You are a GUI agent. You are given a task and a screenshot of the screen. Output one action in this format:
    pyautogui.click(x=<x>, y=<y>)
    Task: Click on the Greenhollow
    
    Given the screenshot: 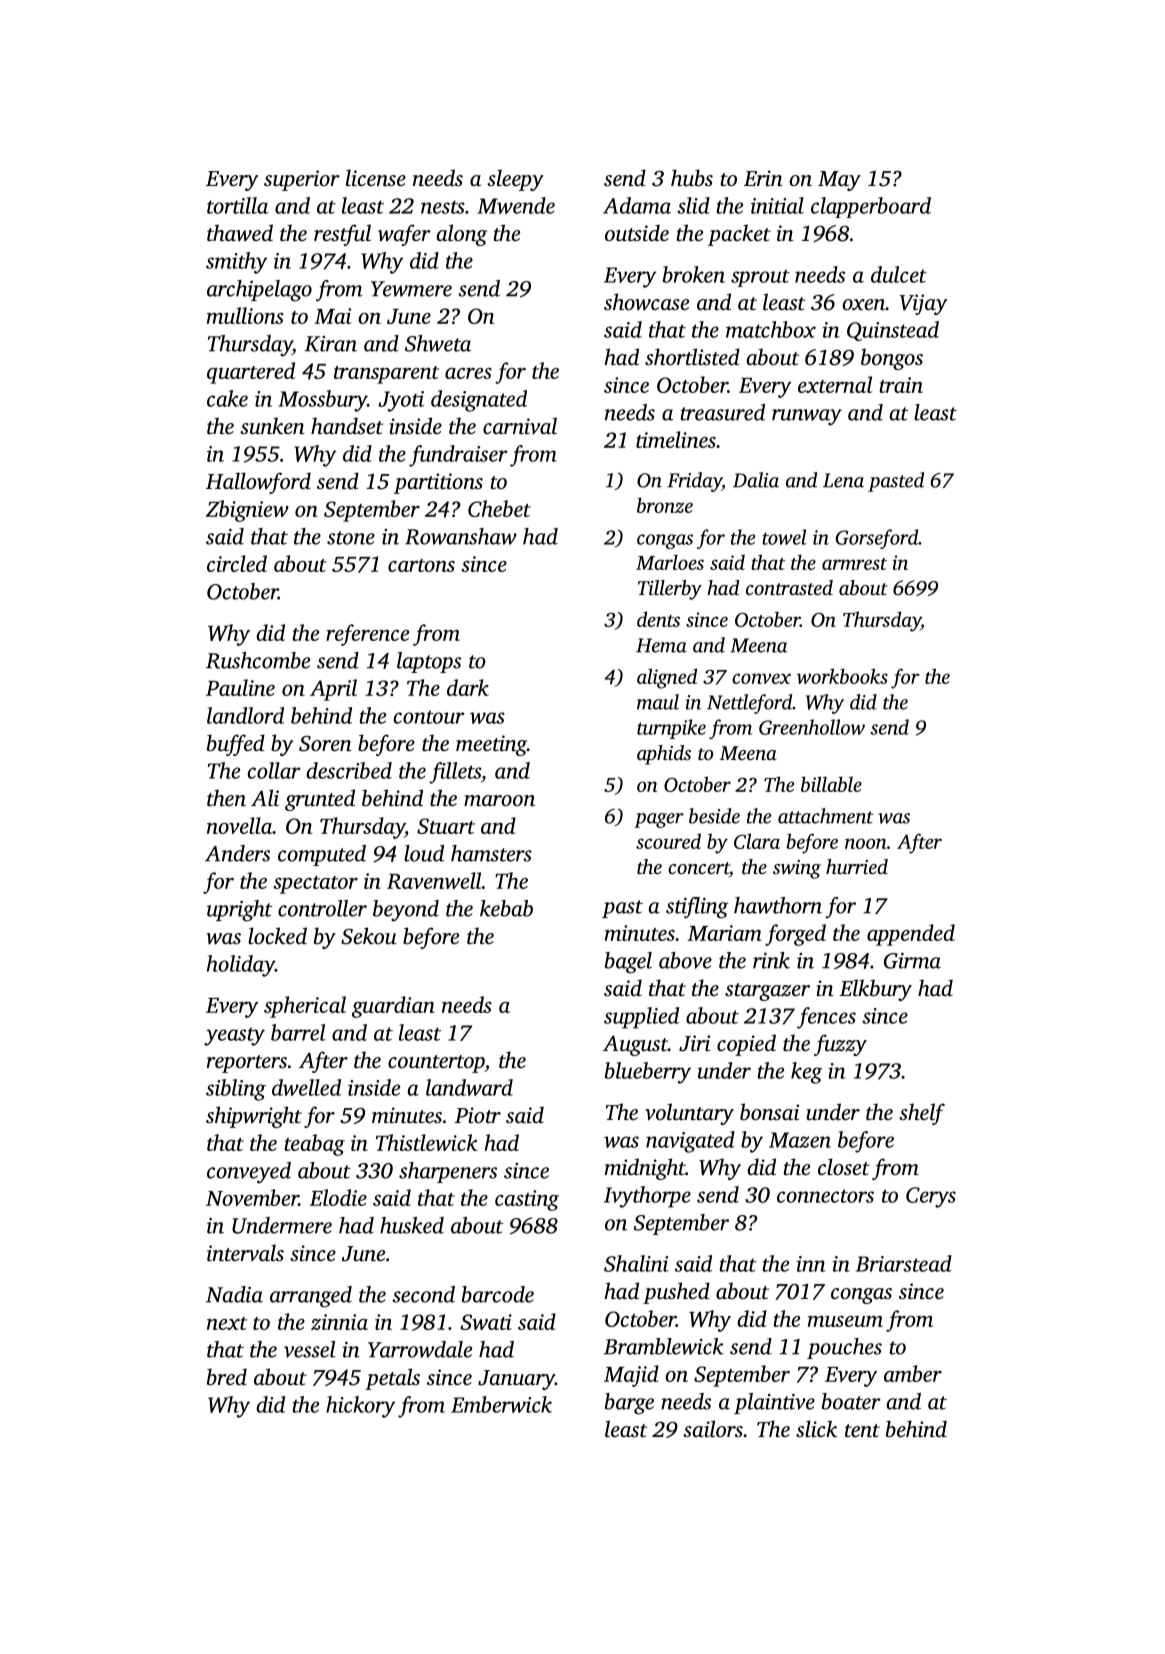 What is the action you would take?
    pyautogui.click(x=812, y=727)
